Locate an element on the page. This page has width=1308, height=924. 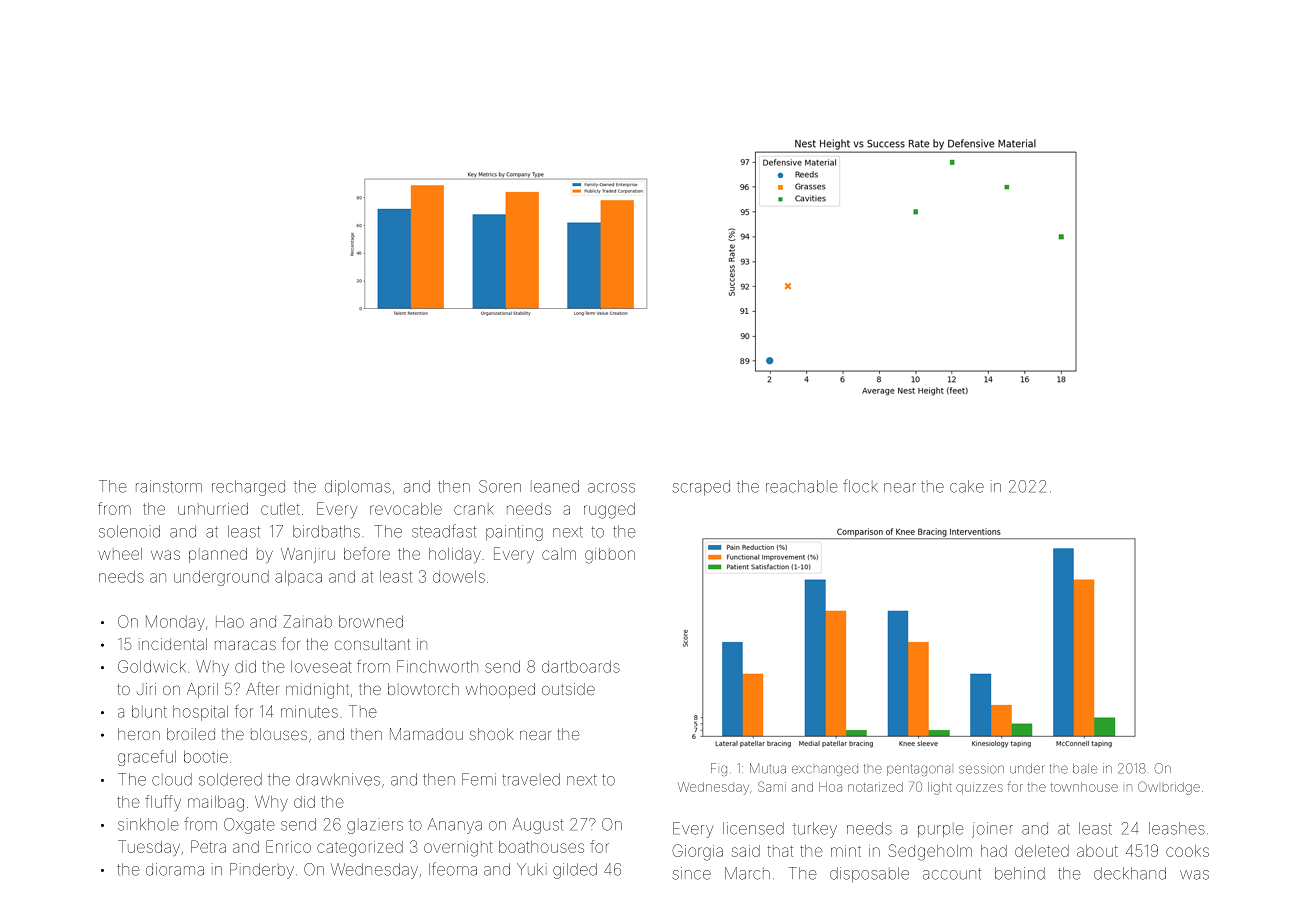
Ananya is located at coordinates (455, 826).
